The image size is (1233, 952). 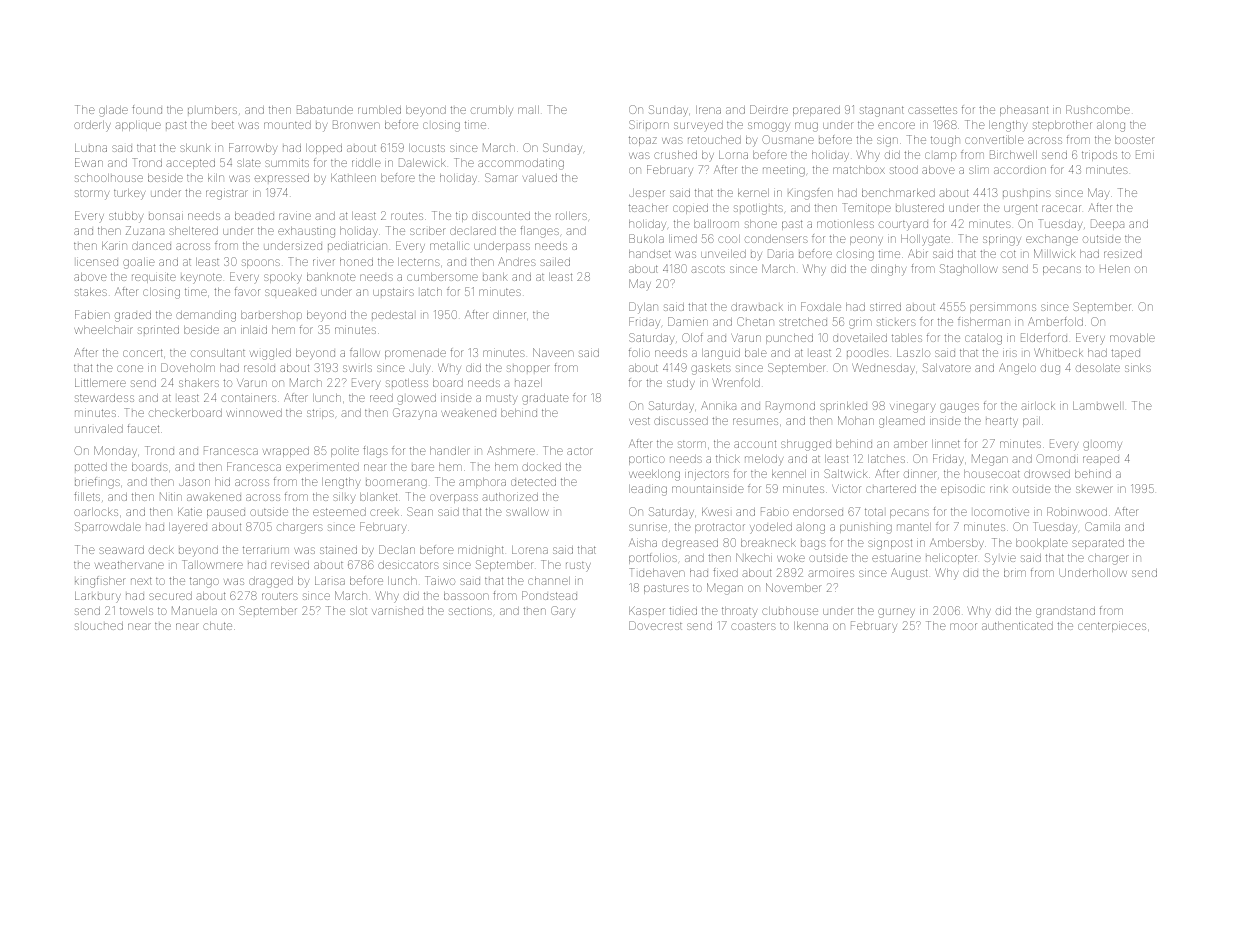 I want to click on drawback, so click(x=757, y=307).
